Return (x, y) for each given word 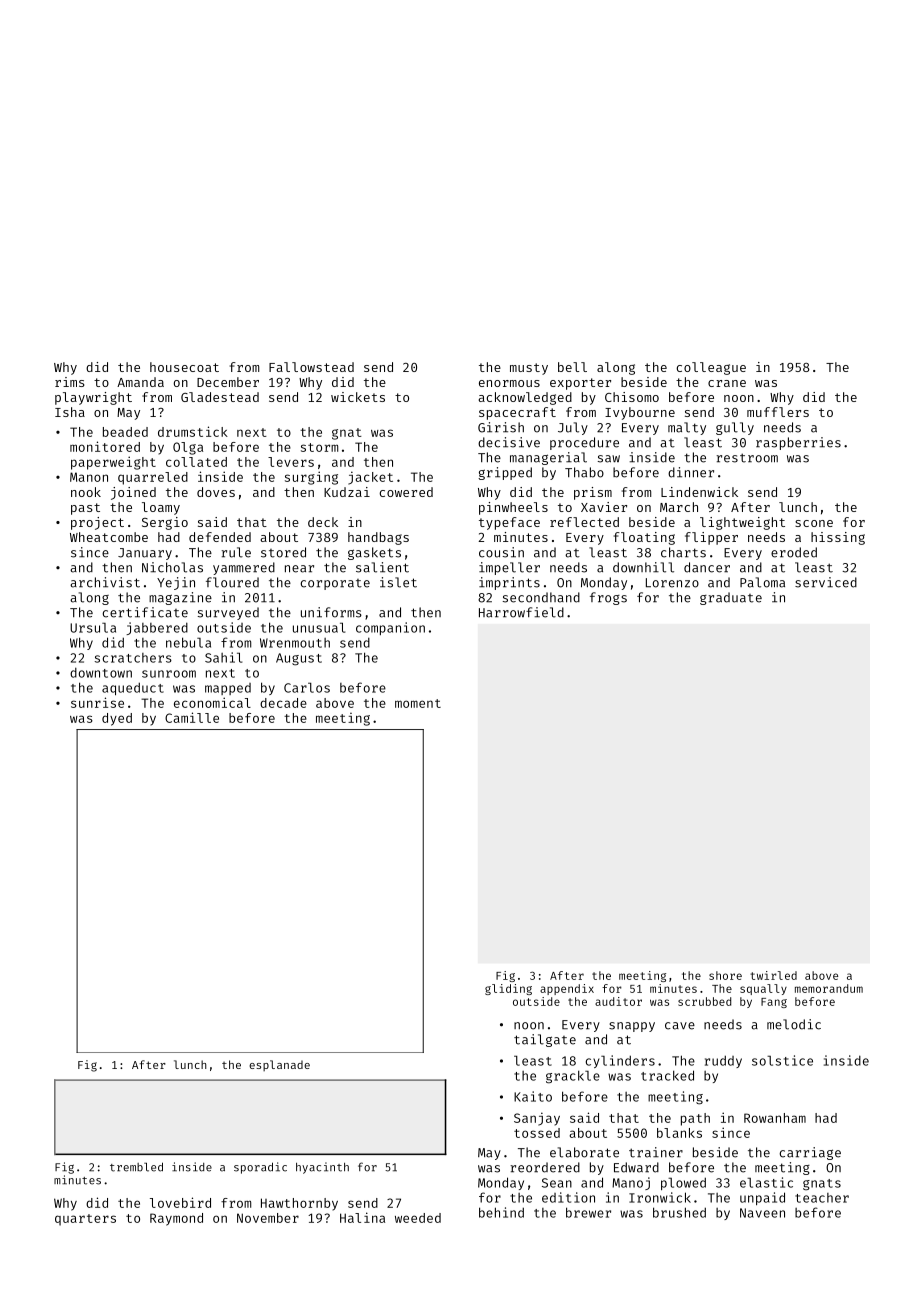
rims (70, 382)
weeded (418, 1218)
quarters (85, 1220)
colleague (711, 368)
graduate (731, 598)
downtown (101, 672)
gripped (505, 473)
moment (418, 703)
